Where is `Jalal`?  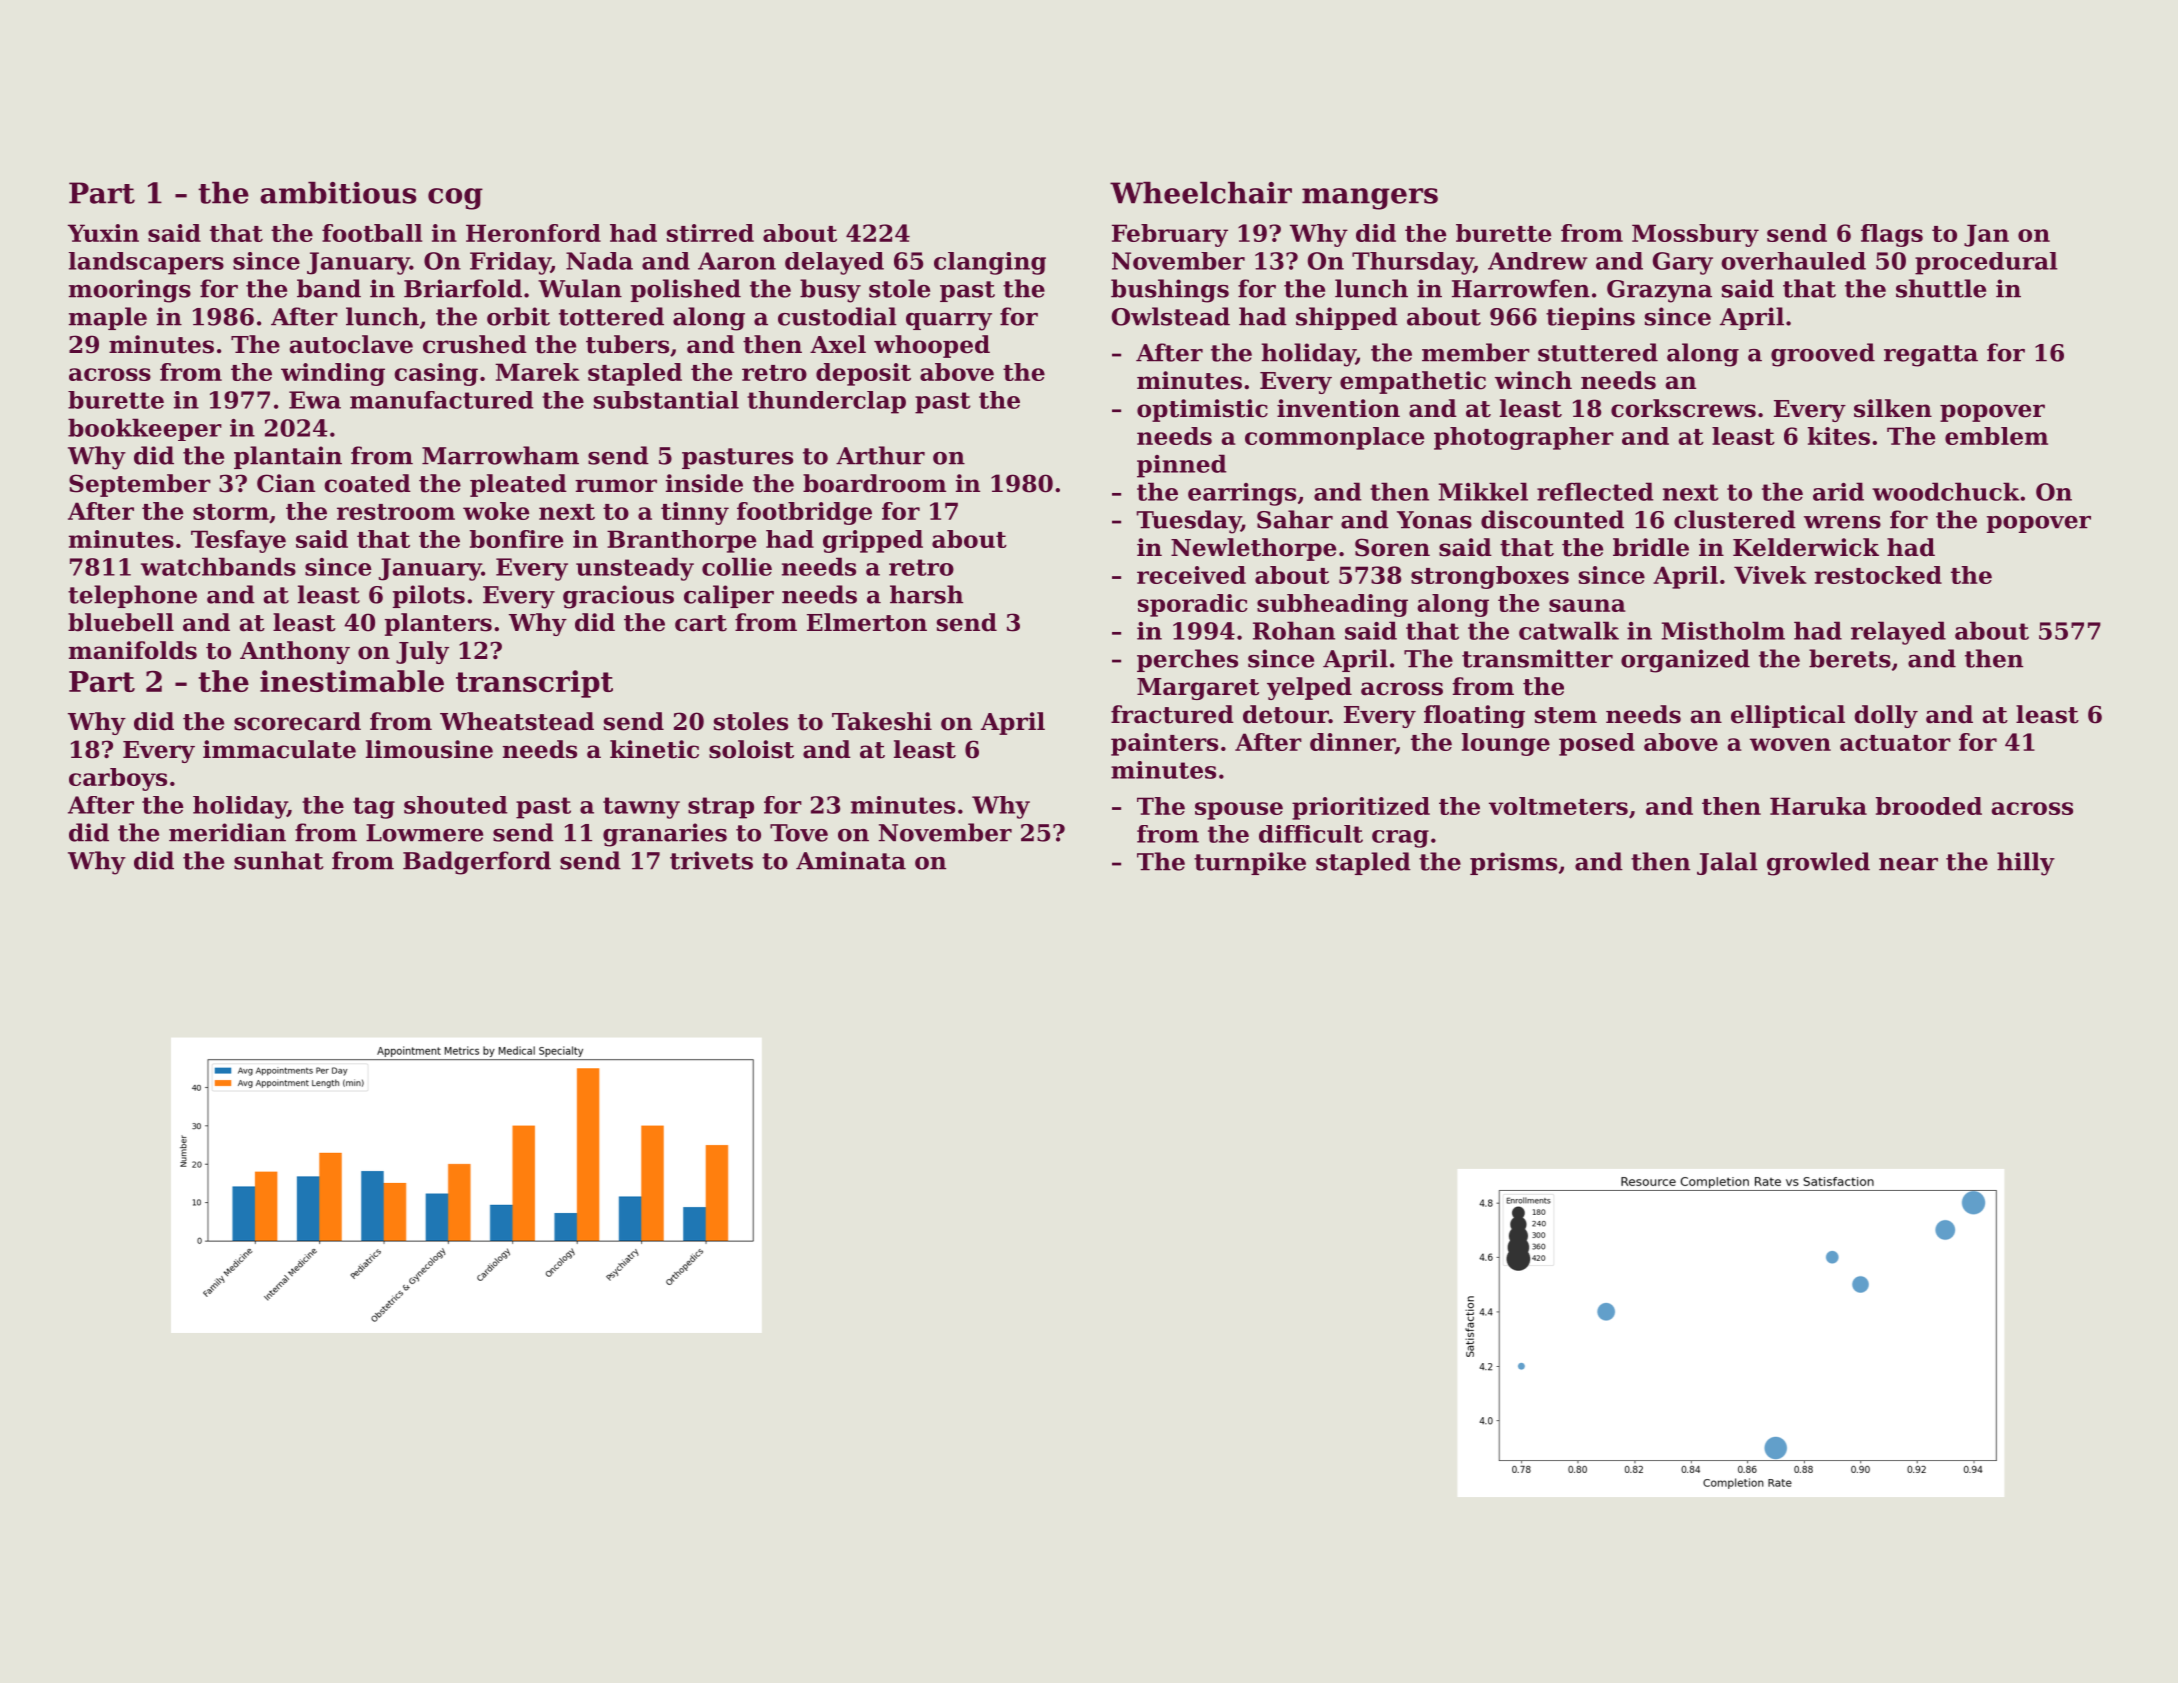
Jalal is located at coordinates (1727, 863).
